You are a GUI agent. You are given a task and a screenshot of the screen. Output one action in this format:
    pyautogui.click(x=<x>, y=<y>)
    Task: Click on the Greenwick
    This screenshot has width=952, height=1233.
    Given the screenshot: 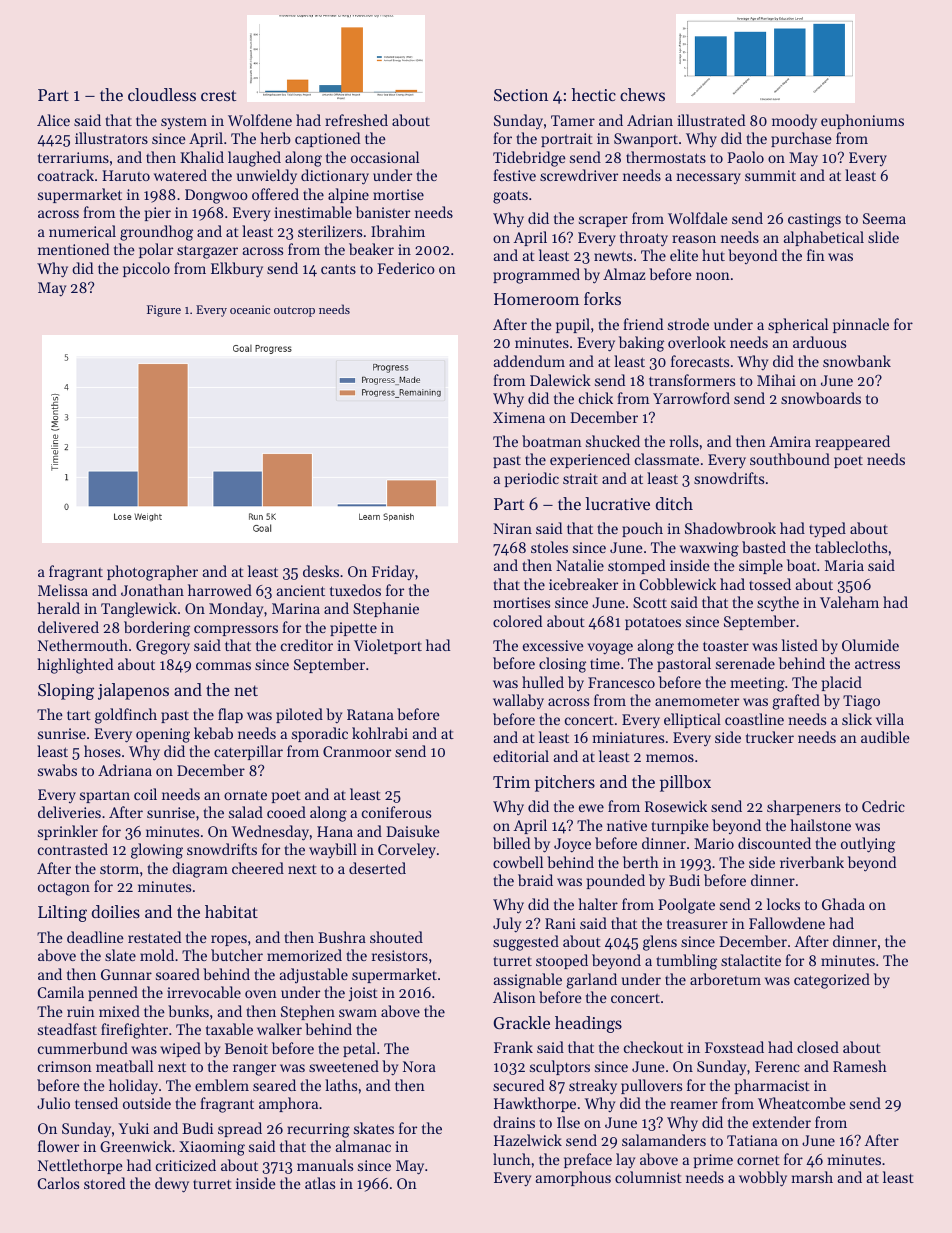 What is the action you would take?
    pyautogui.click(x=136, y=1146)
